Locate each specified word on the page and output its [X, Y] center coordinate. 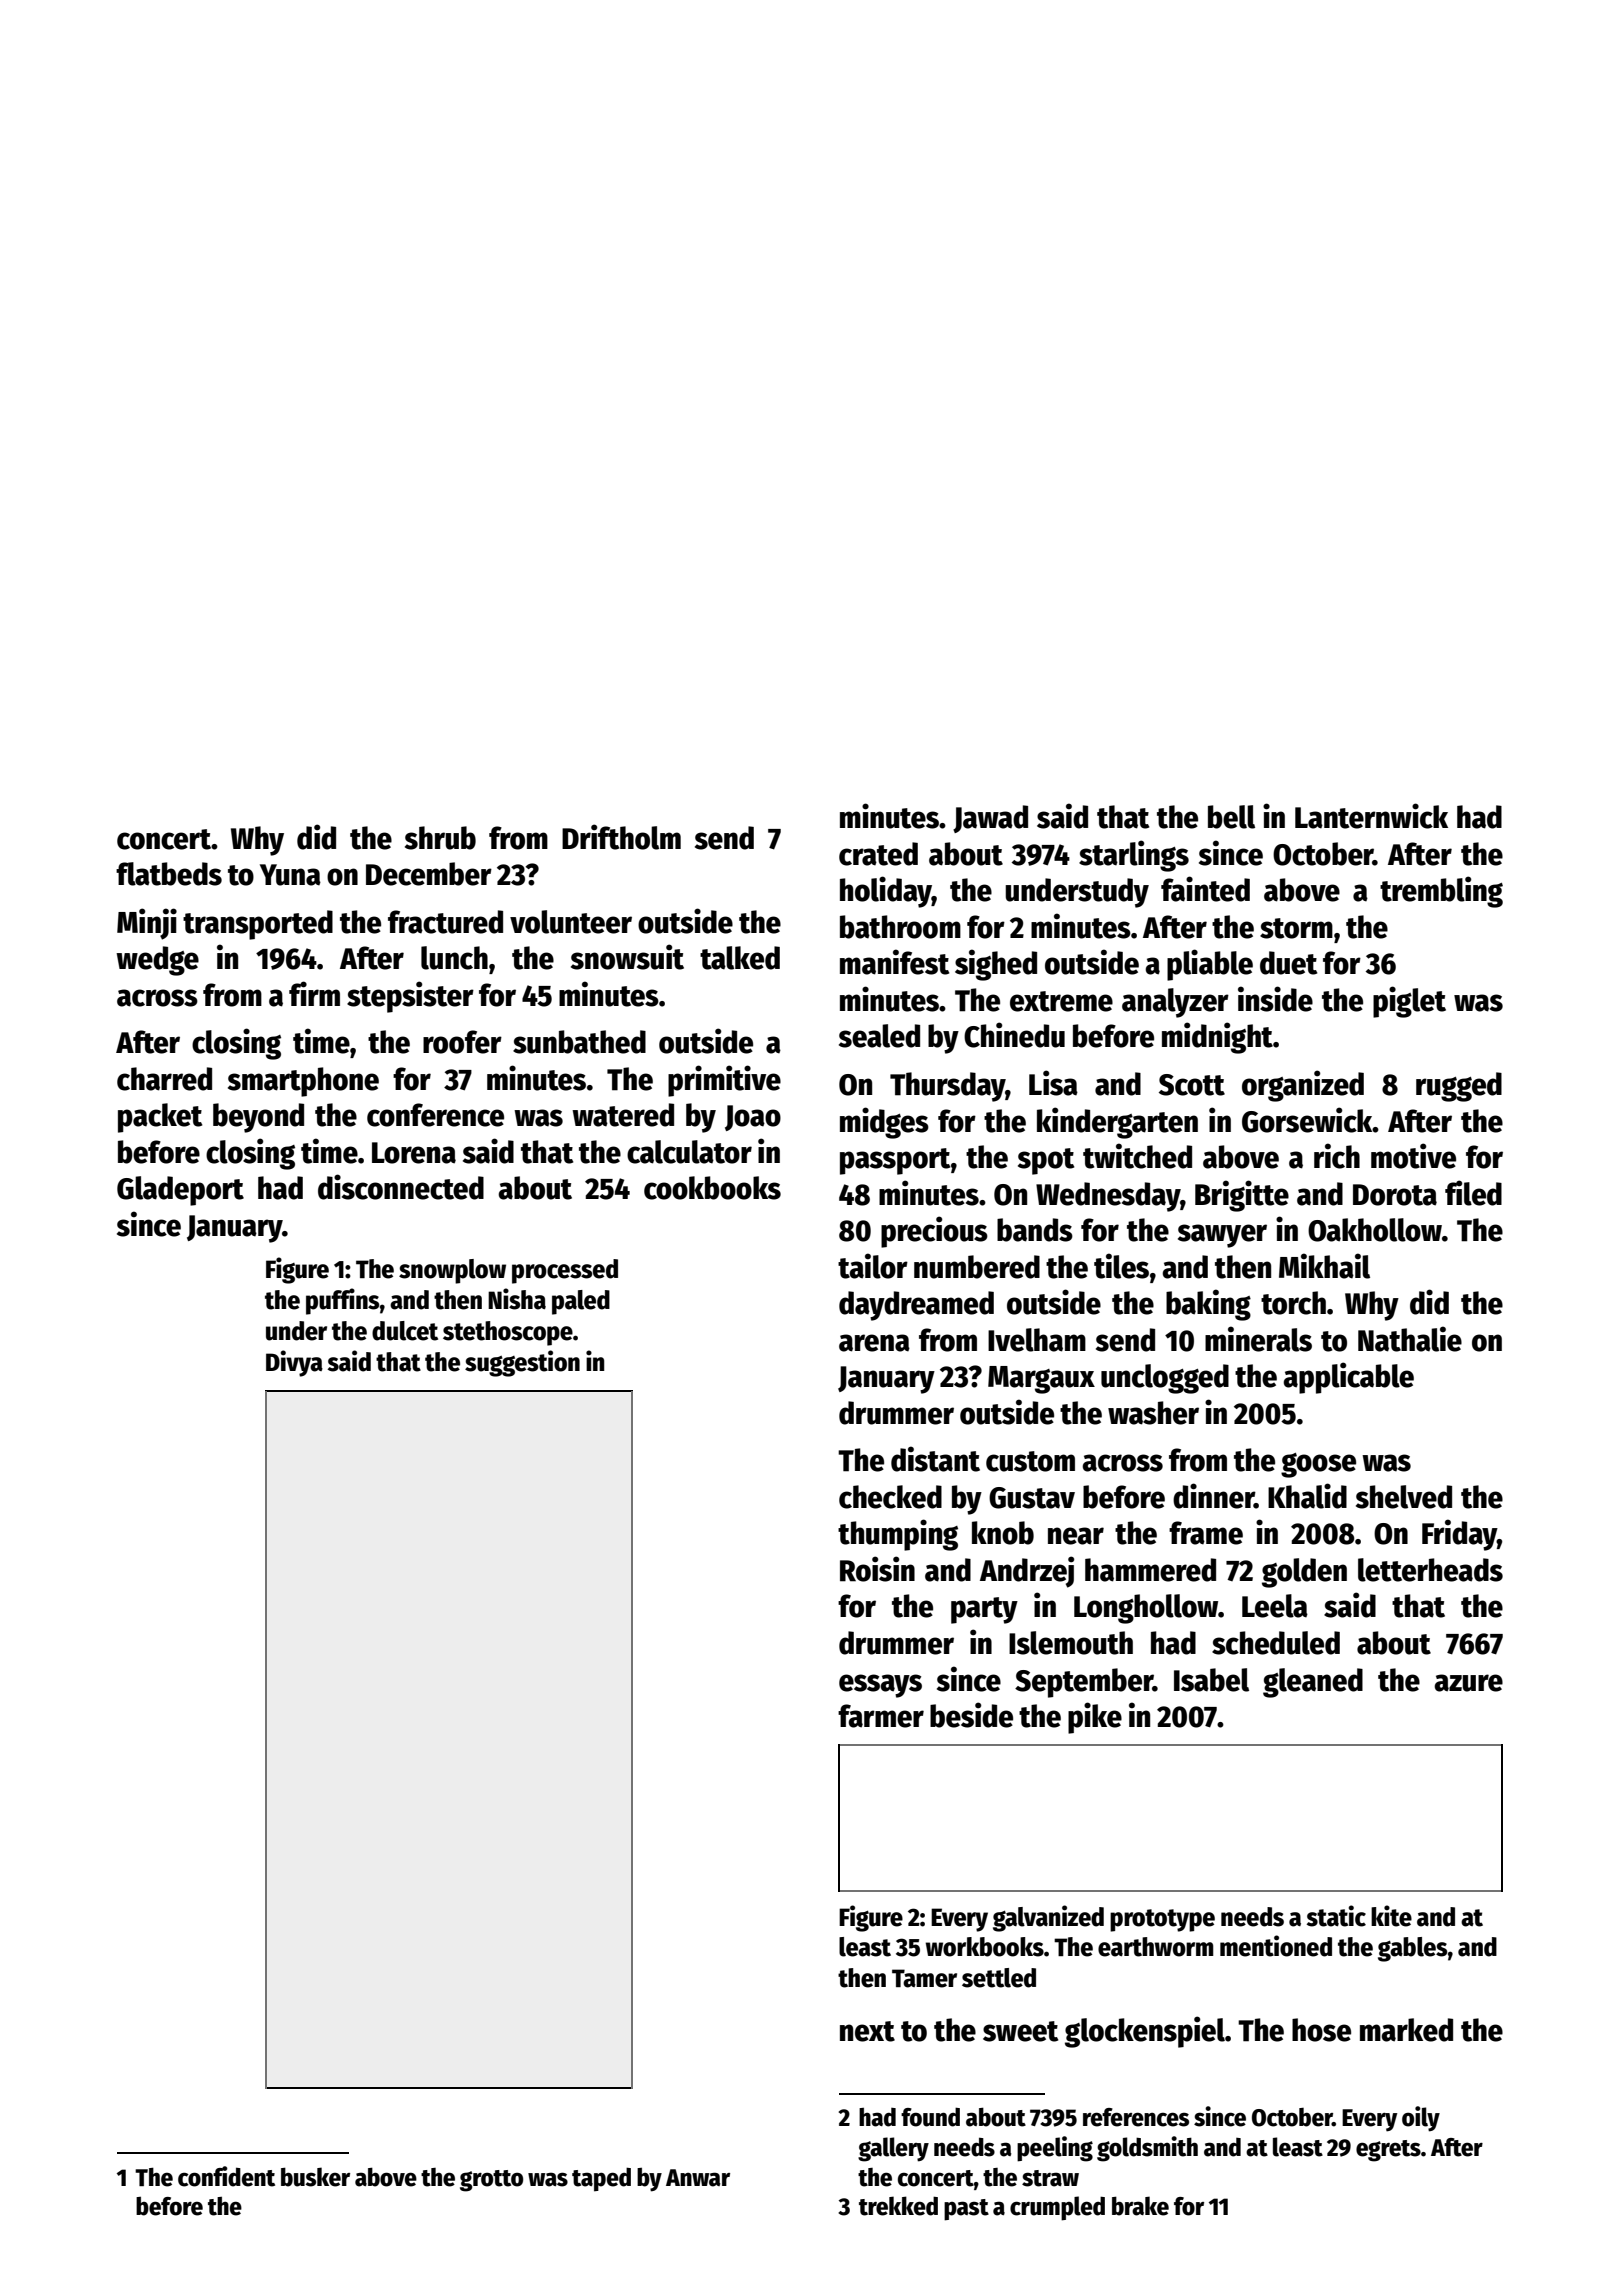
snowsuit [627, 957]
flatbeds [169, 874]
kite [1391, 1916]
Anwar [698, 2178]
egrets [1388, 2151]
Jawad [990, 819]
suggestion [522, 1363]
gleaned [1313, 1683]
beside [971, 1715]
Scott [1192, 1085]
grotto [491, 2181]
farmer [881, 1716]
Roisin [877, 1569]
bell [1231, 817]
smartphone [303, 1082]
